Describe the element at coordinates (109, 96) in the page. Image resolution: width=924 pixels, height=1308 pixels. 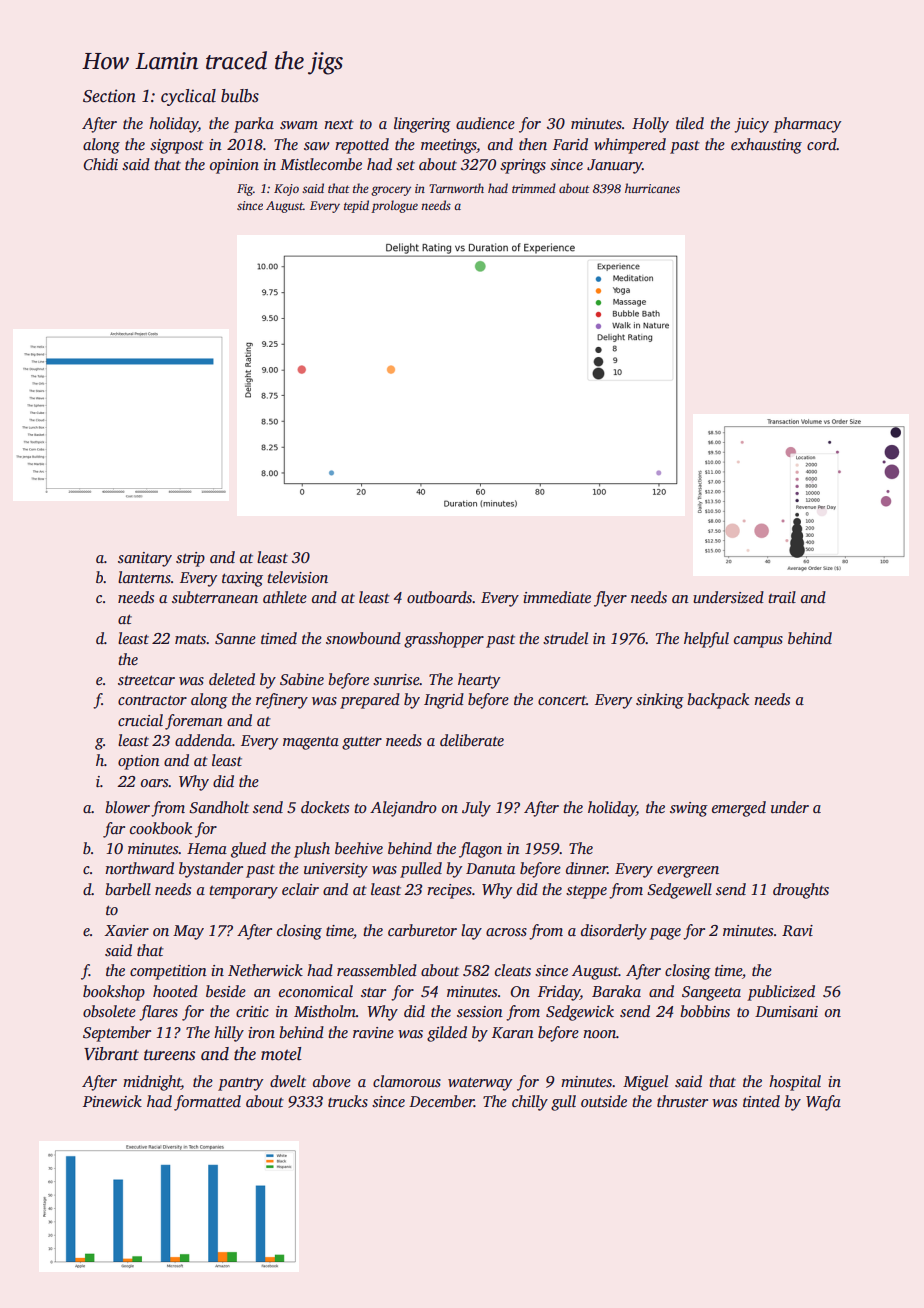
I see `Section` at that location.
